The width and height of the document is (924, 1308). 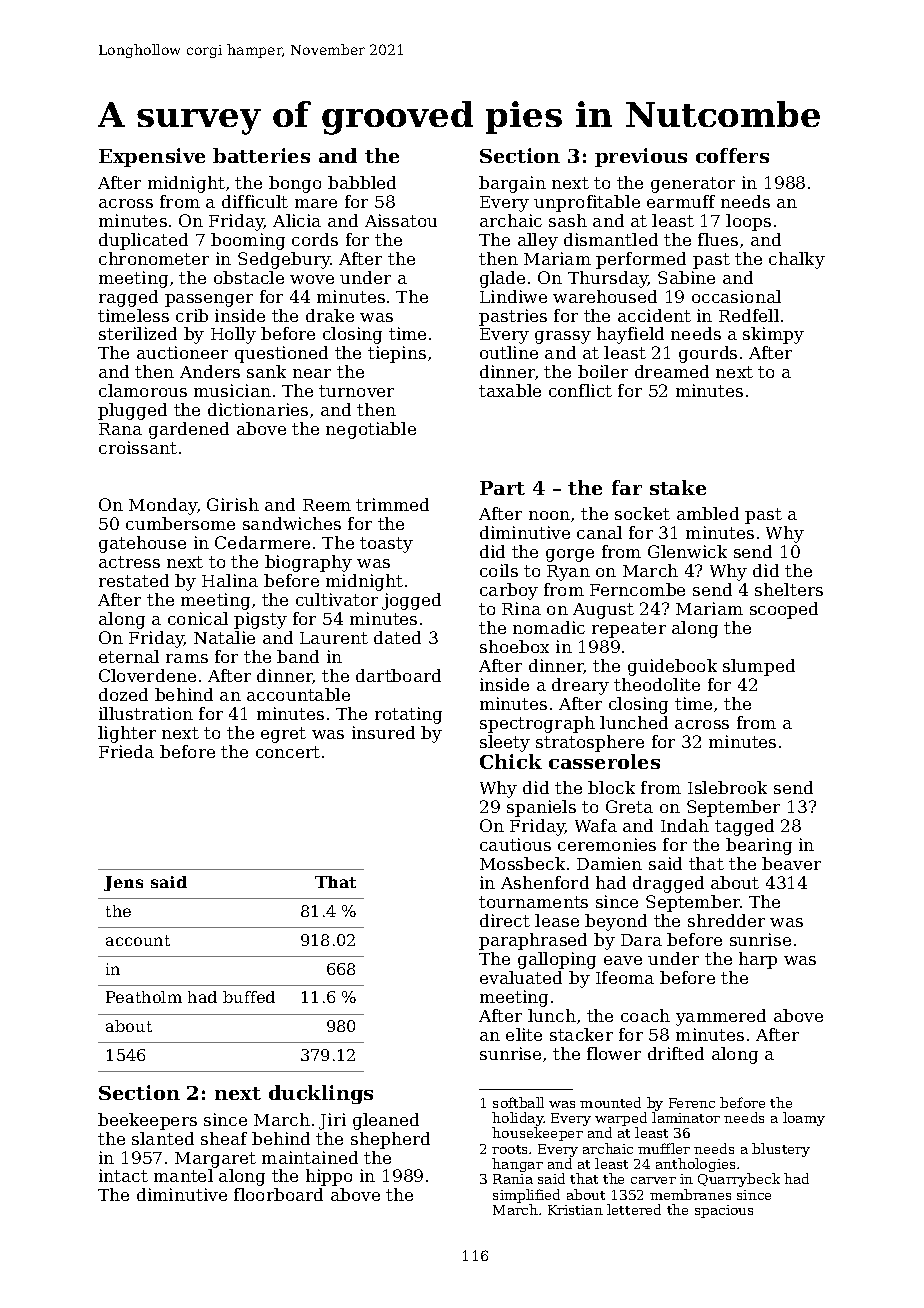 I want to click on flues, so click(x=718, y=239).
